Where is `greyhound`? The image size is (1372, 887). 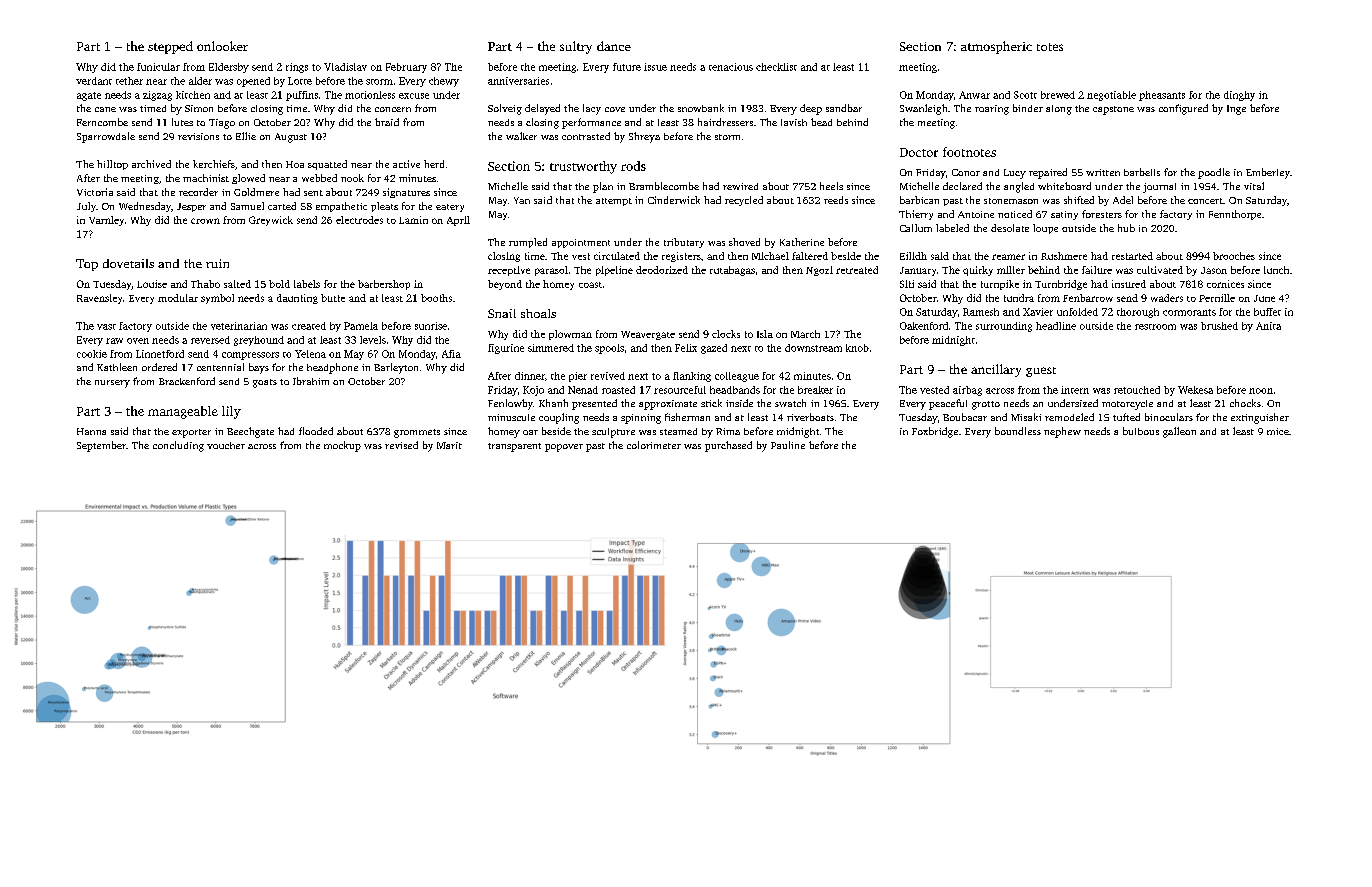
greyhound is located at coordinates (259, 341).
